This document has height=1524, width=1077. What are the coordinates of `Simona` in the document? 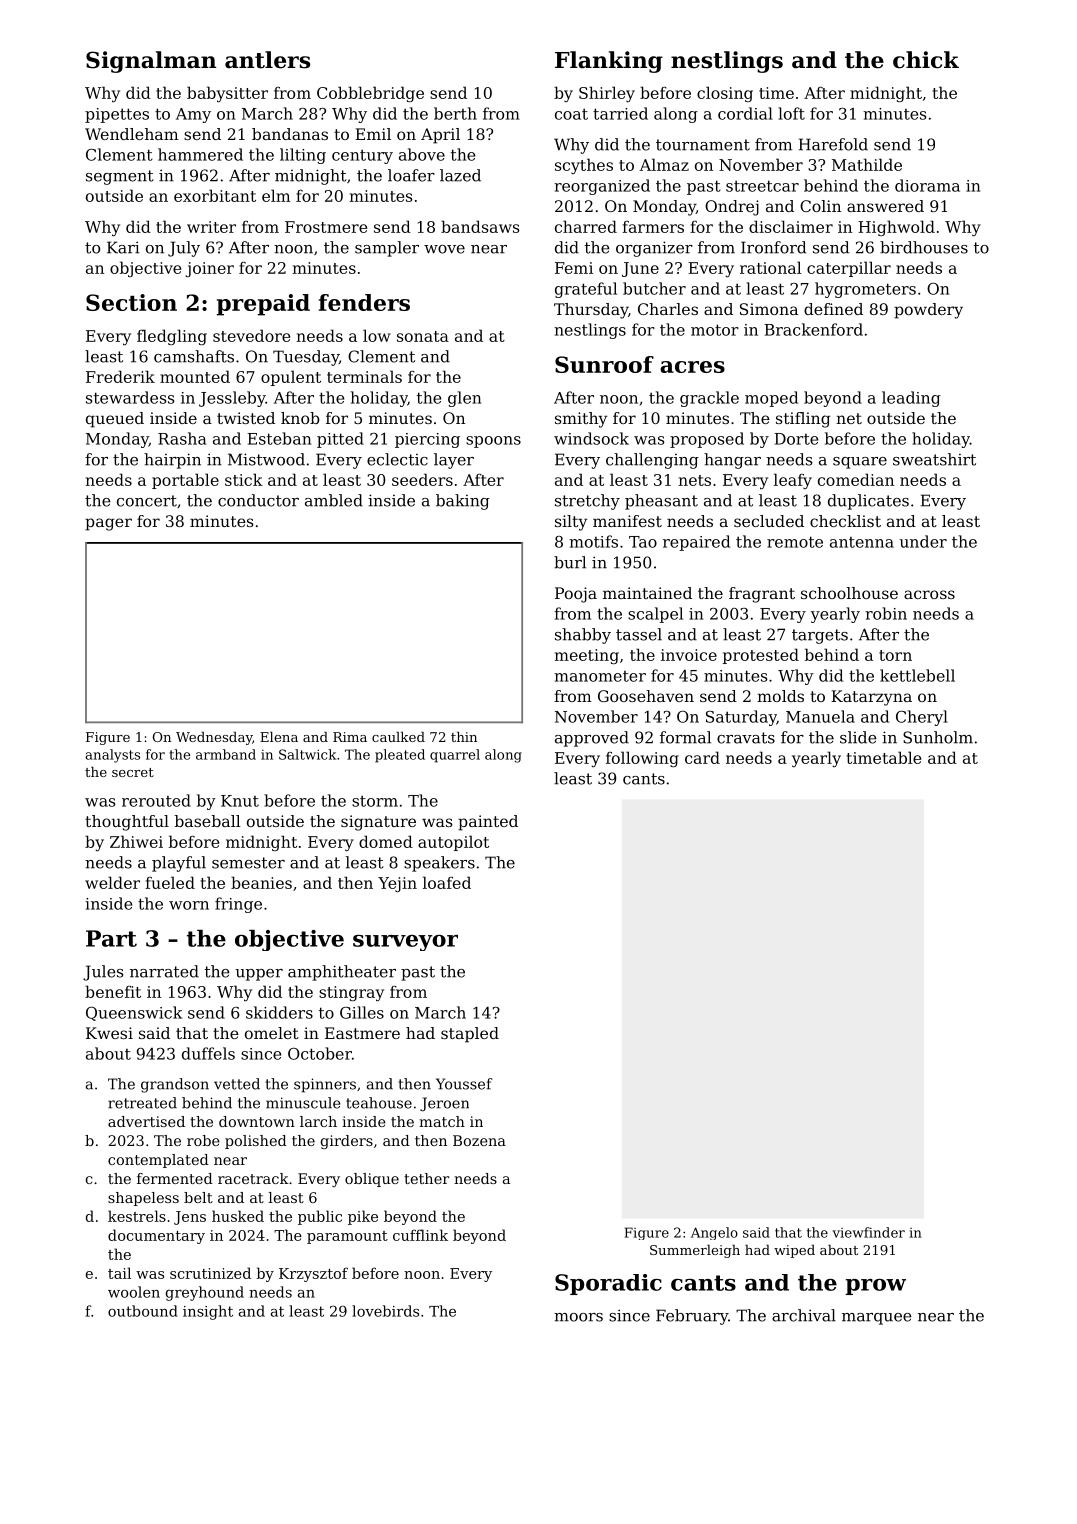 It's located at (769, 309).
